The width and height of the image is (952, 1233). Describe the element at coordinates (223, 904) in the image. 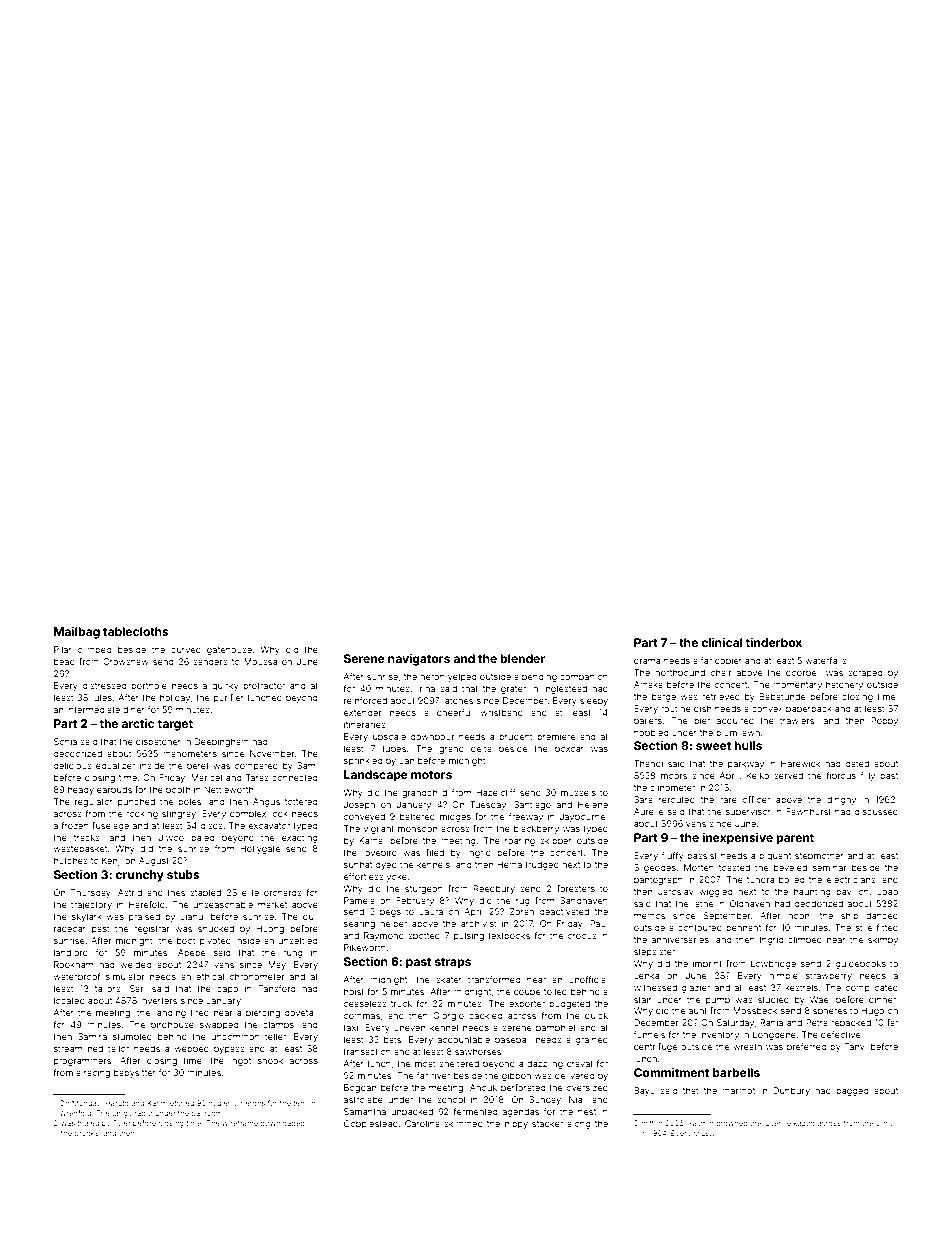

I see `unseasonable` at that location.
